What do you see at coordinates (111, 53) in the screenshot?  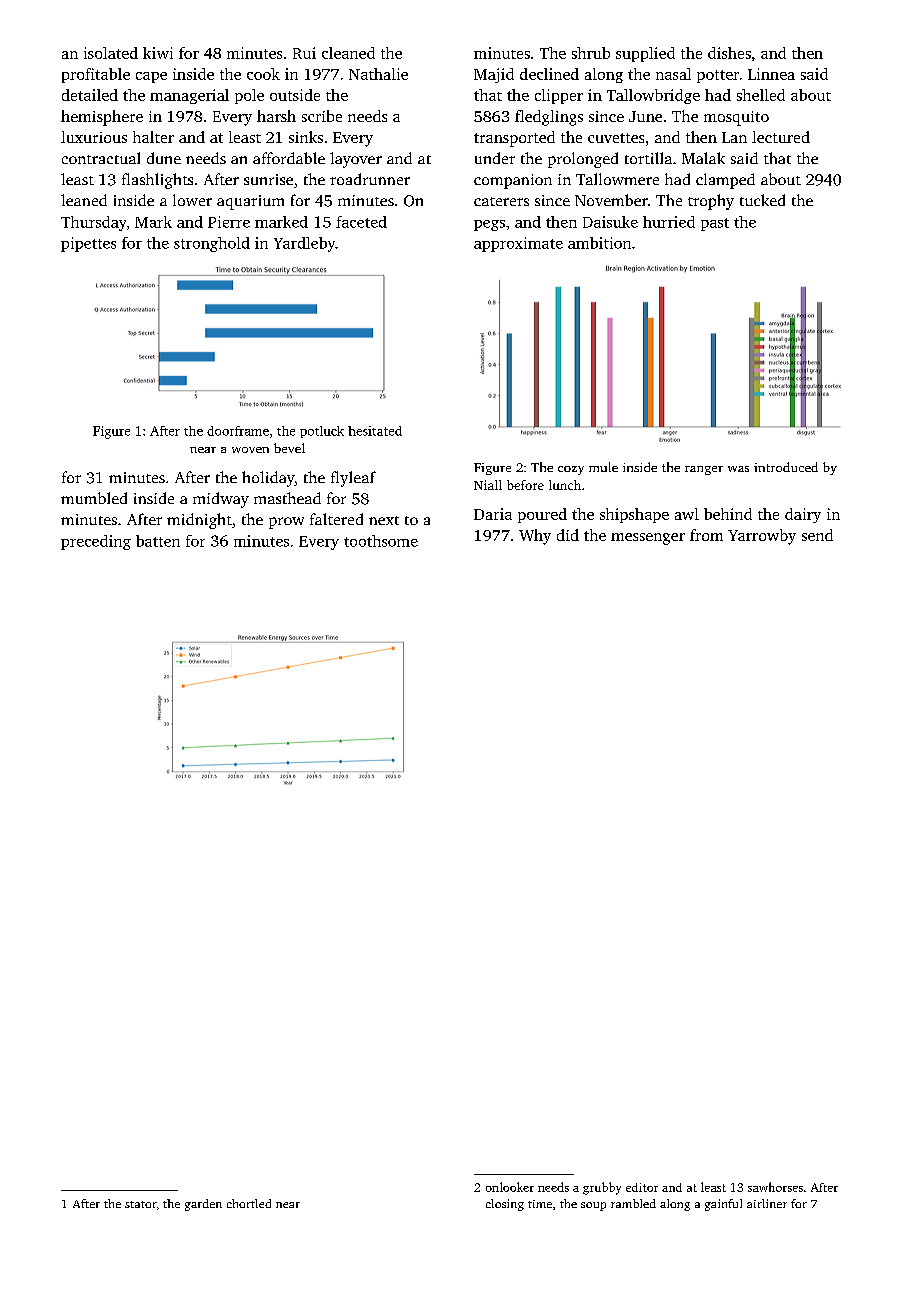 I see `isolated` at bounding box center [111, 53].
